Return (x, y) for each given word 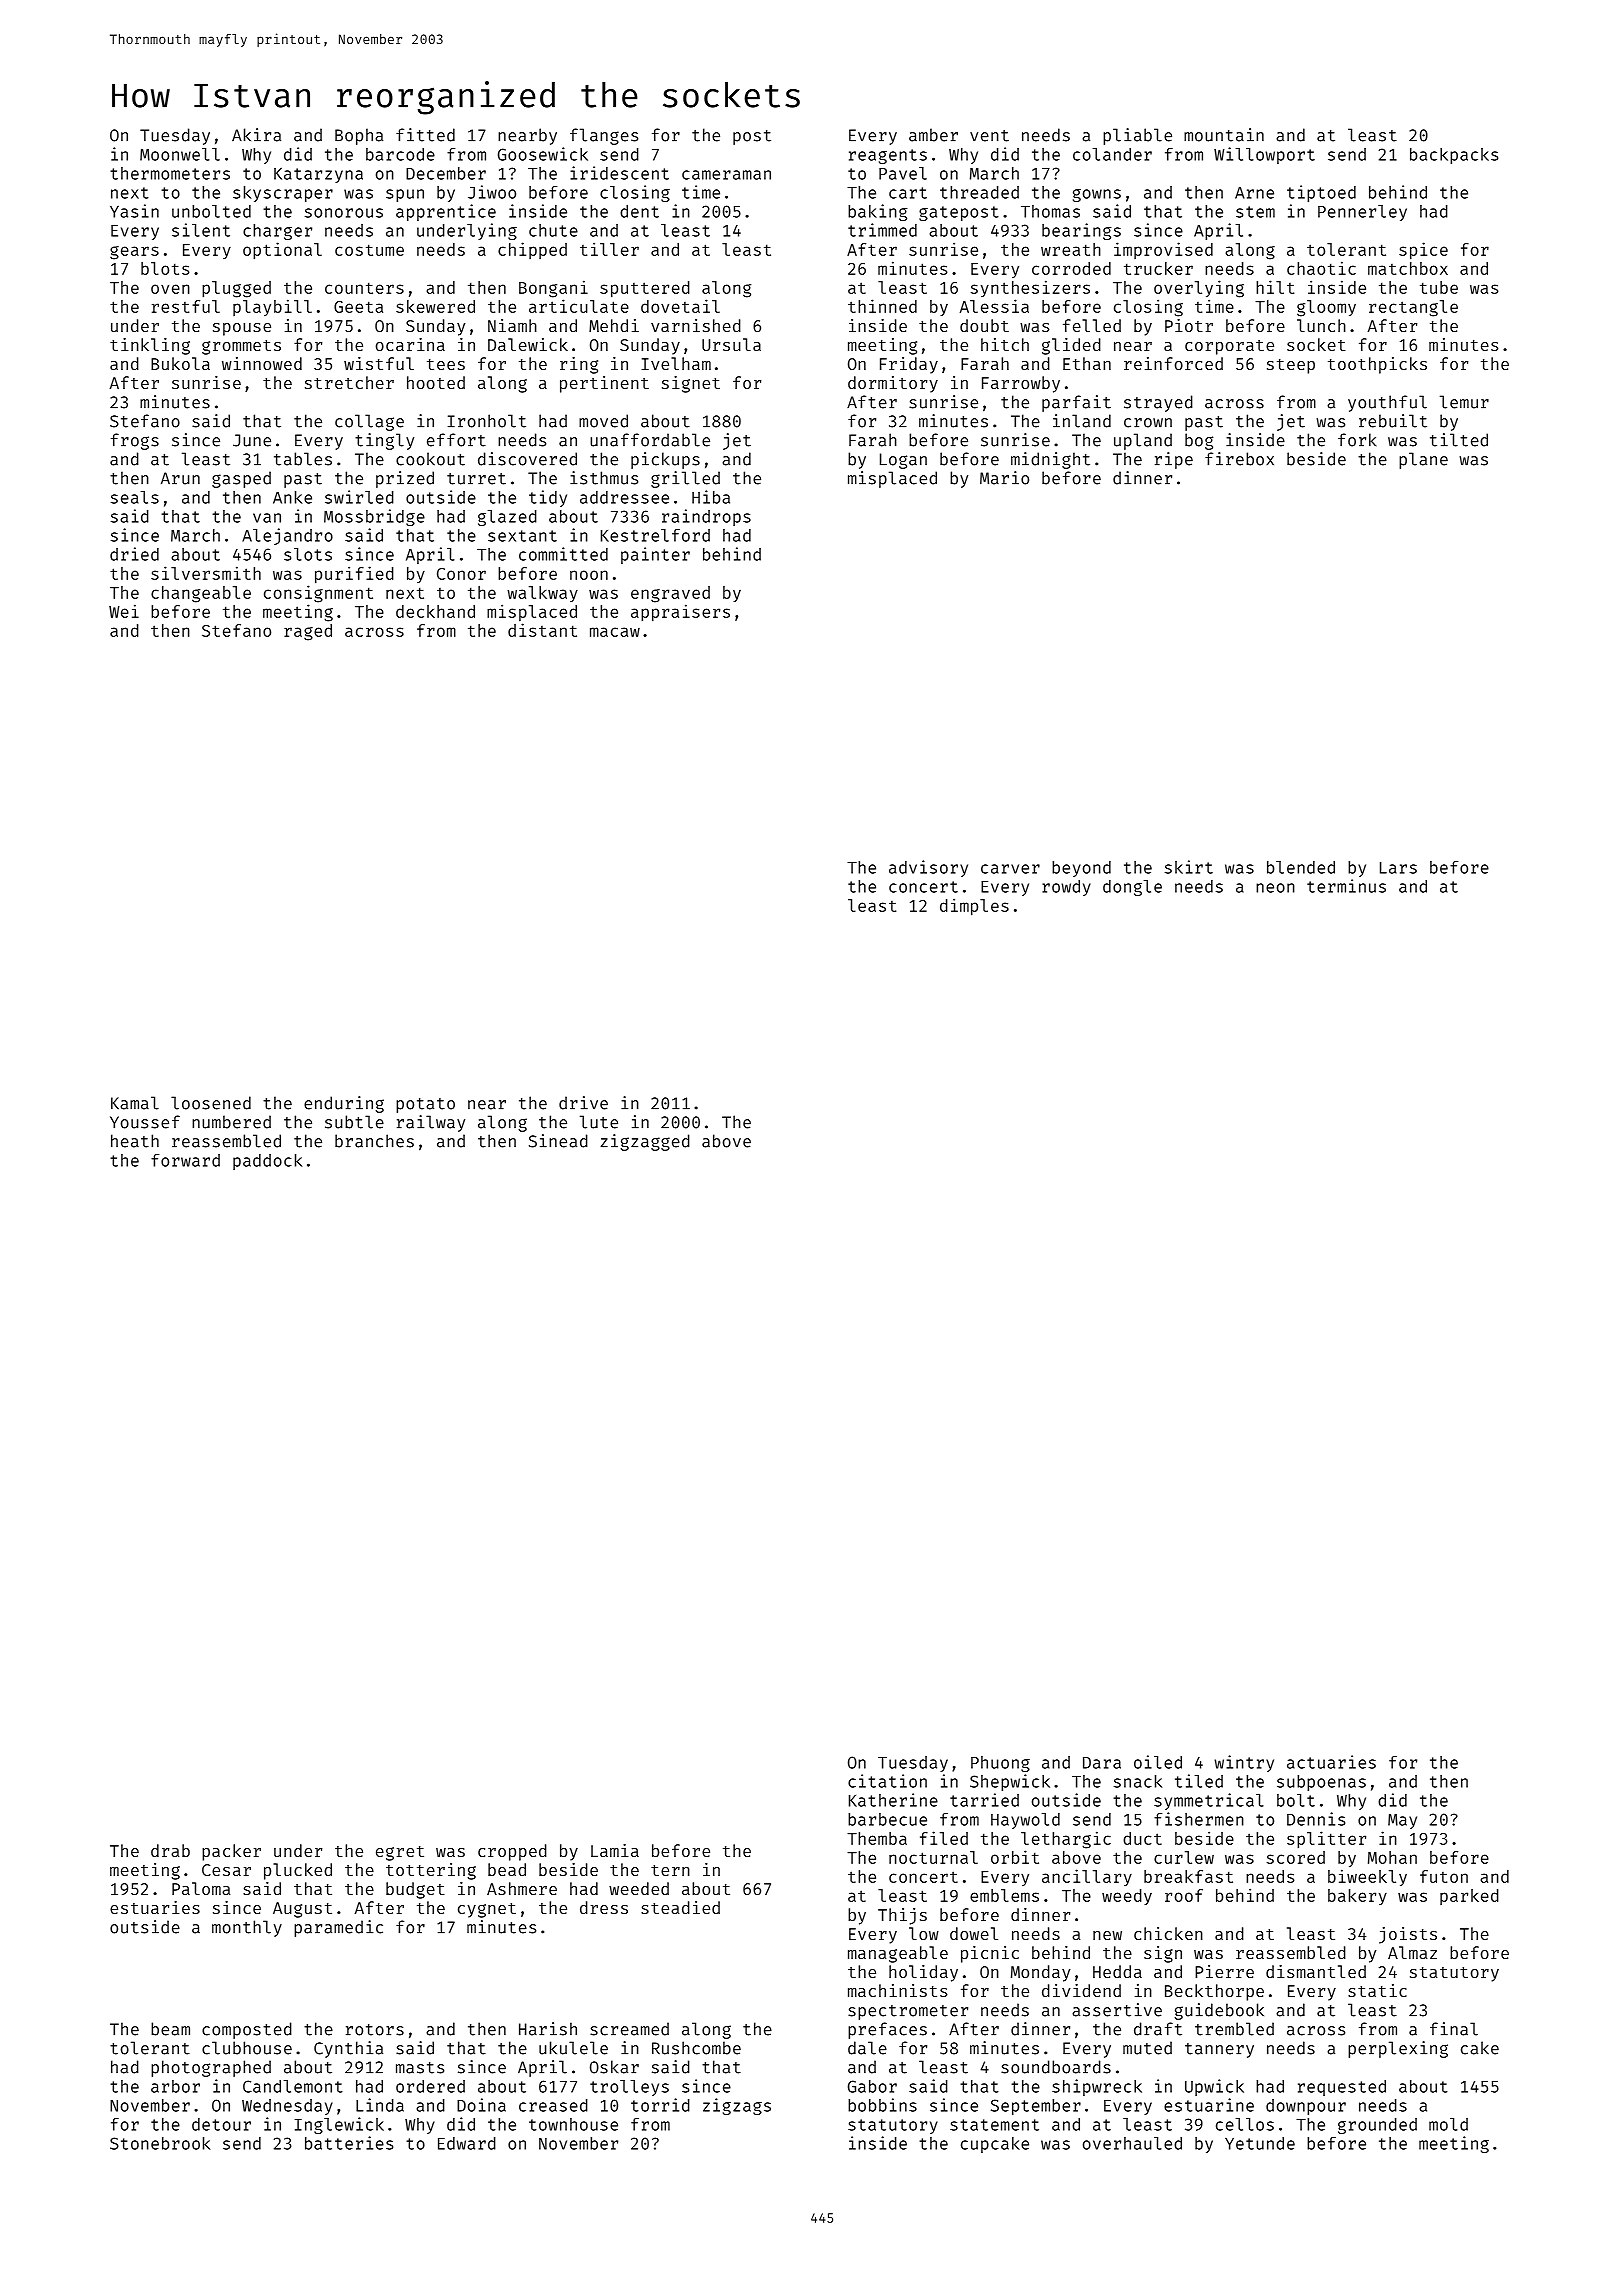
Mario (1004, 478)
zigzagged (645, 1142)
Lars (1398, 868)
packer (231, 1852)
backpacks (1454, 156)
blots (165, 268)
